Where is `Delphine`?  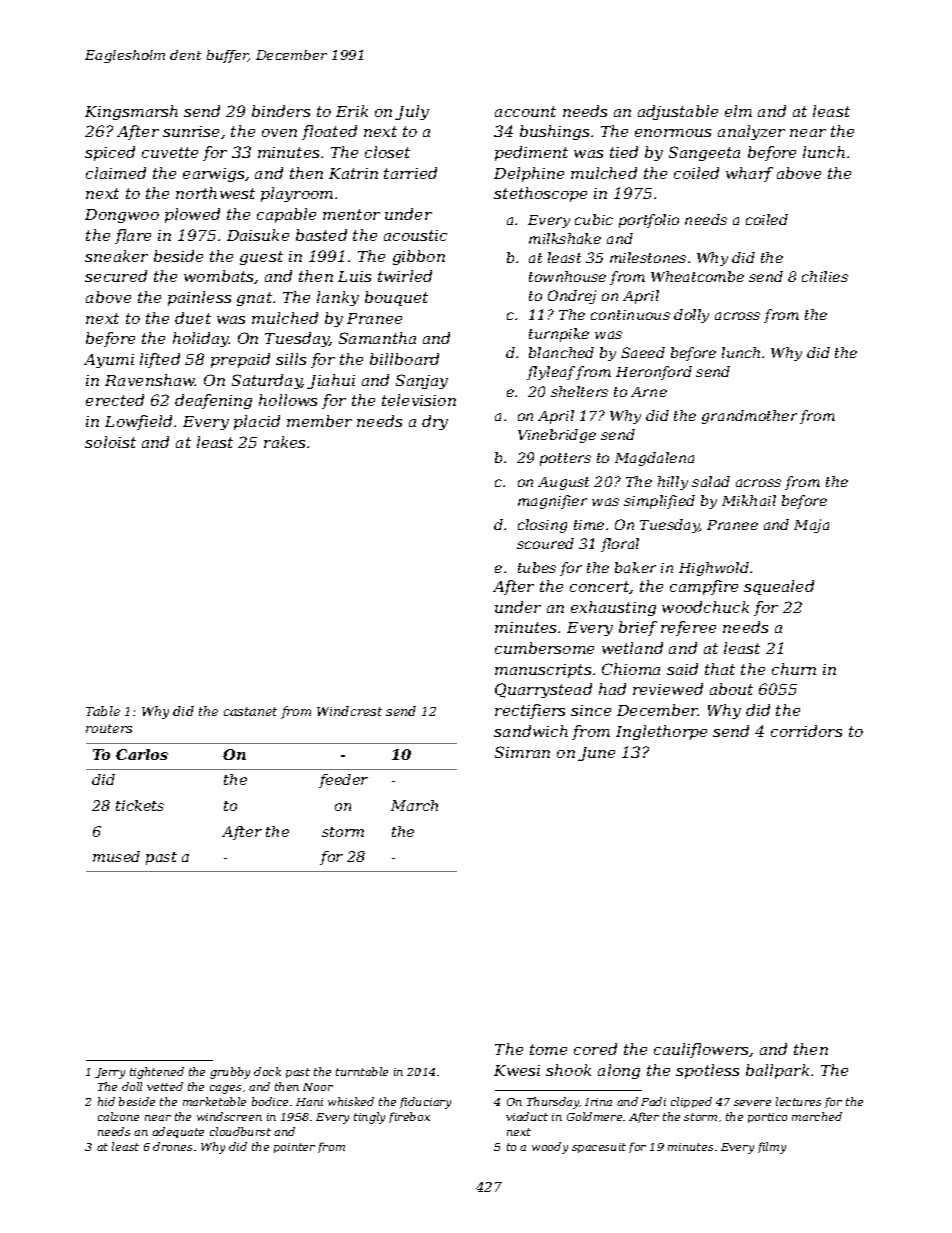
Delphine is located at coordinates (529, 174).
